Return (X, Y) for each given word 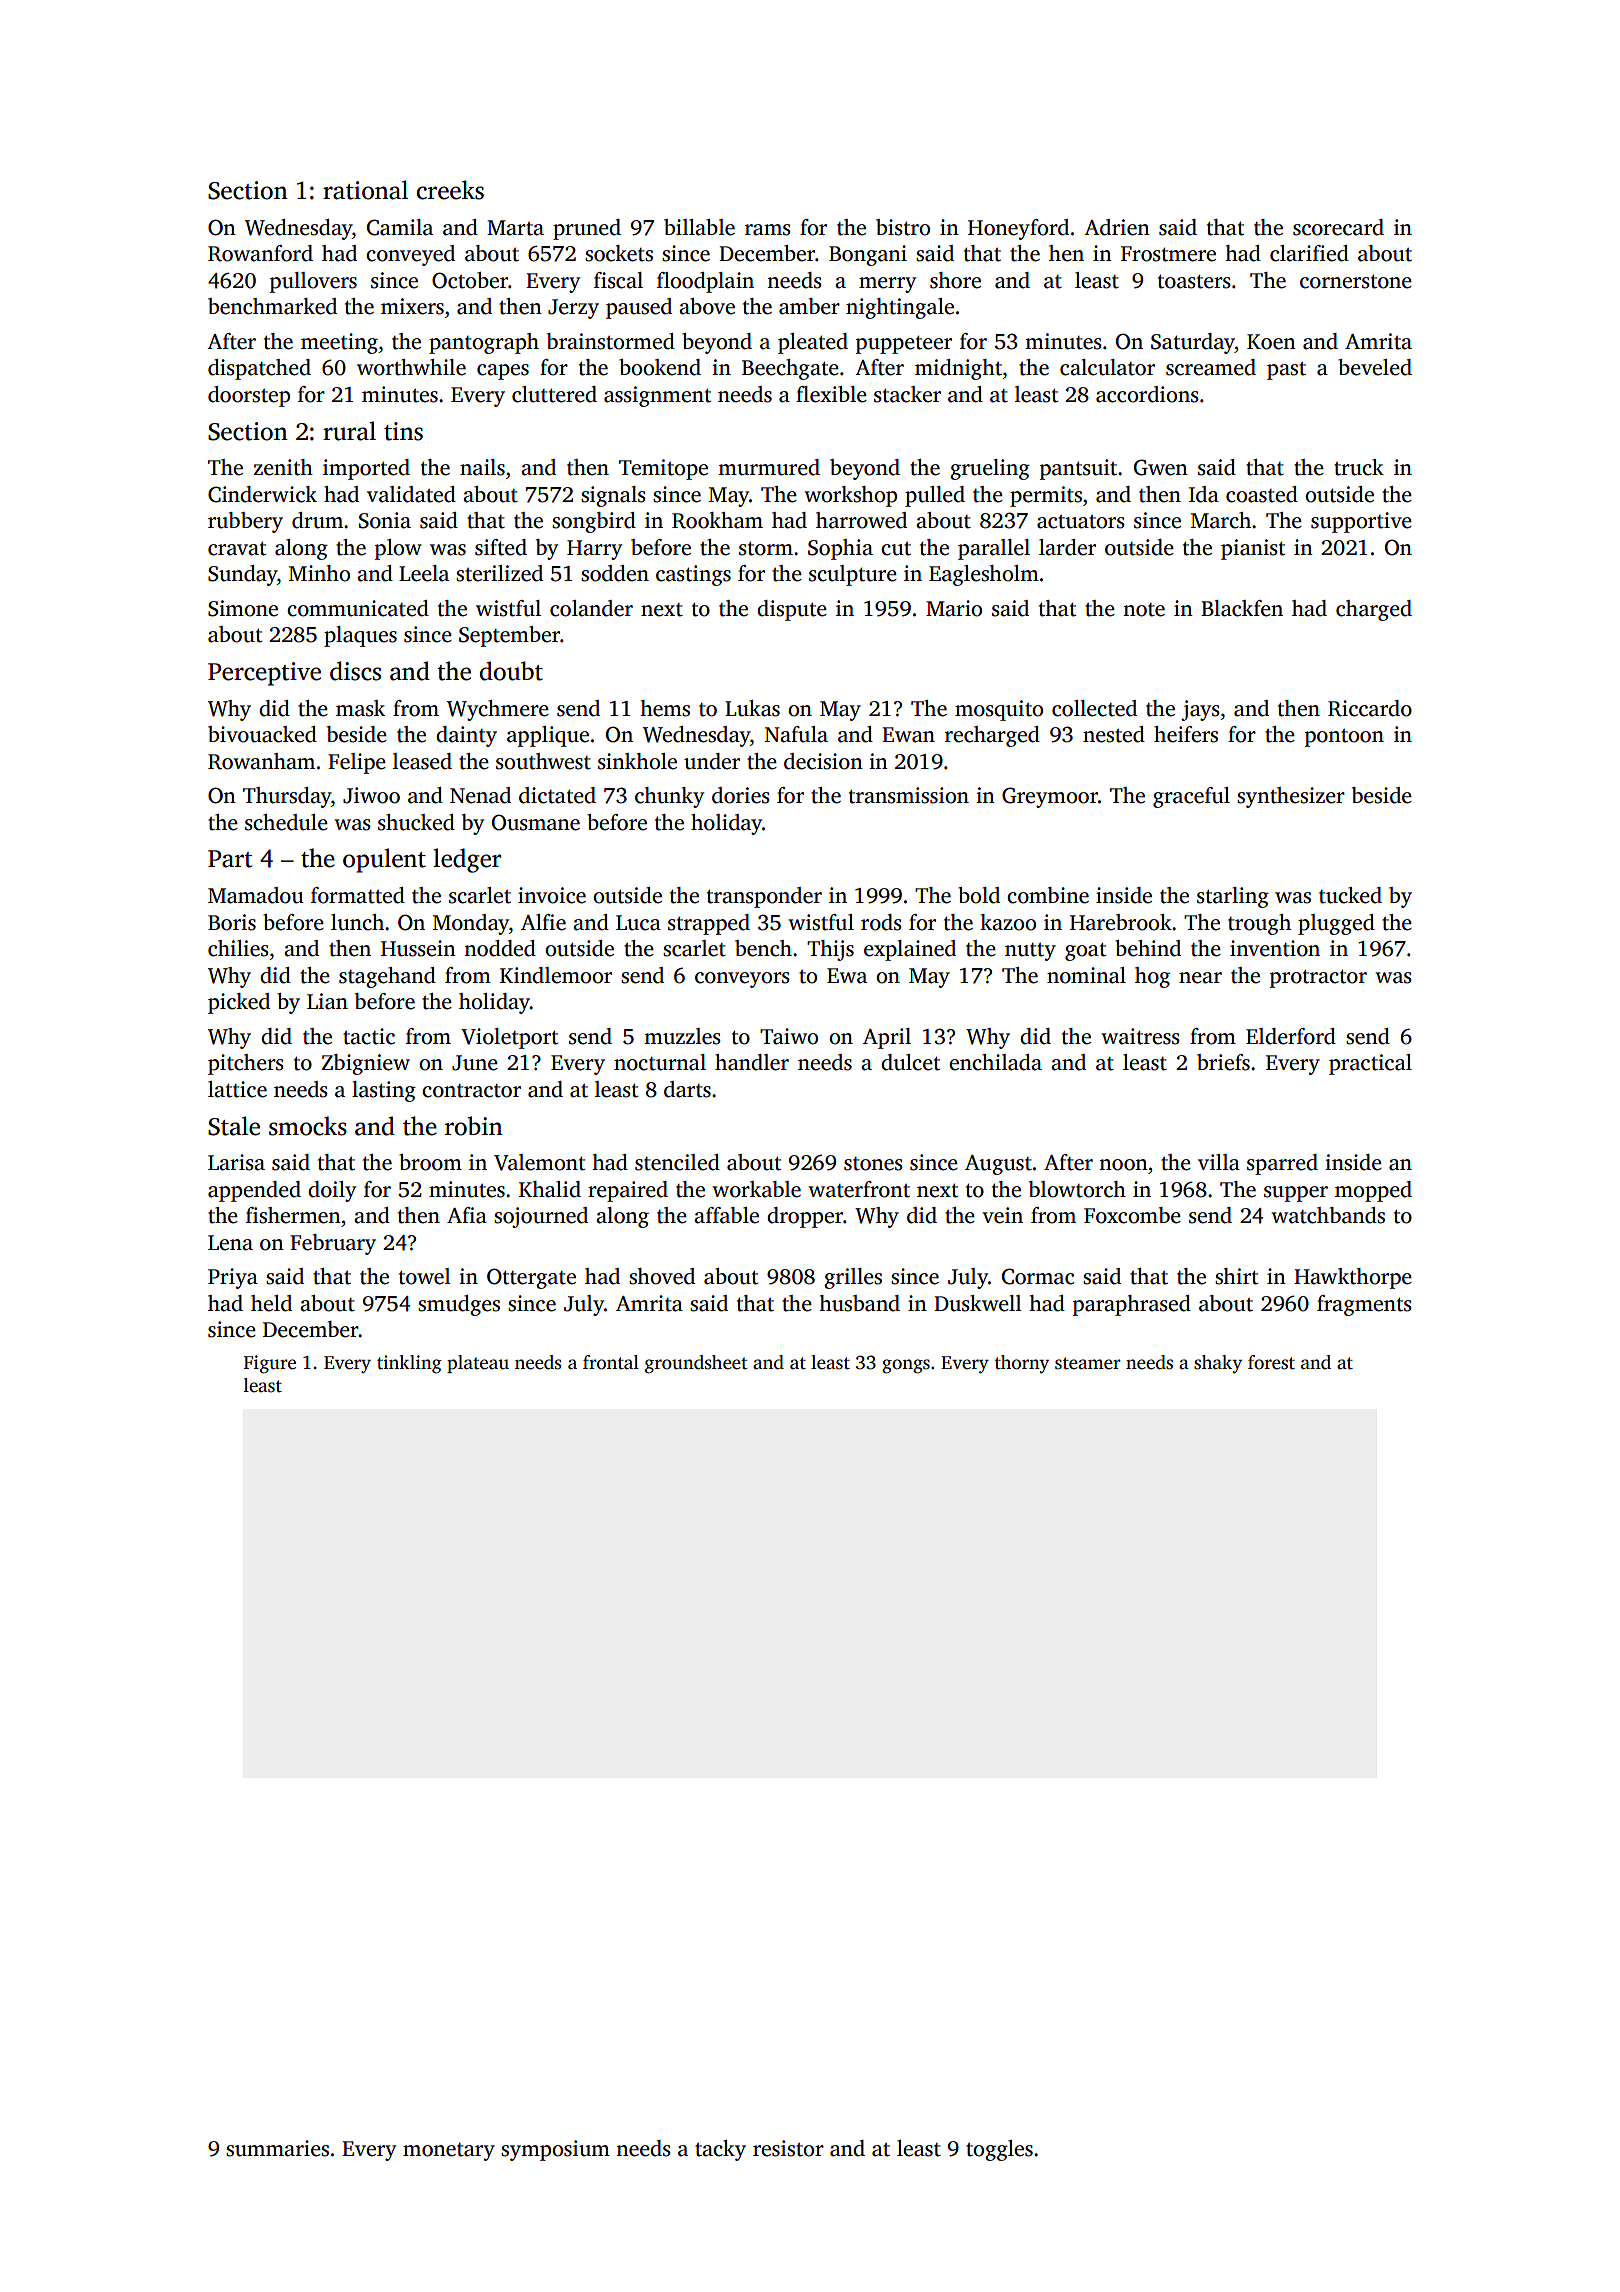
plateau (478, 1364)
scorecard (1338, 227)
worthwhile (411, 367)
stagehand (387, 977)
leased (422, 761)
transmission (909, 795)
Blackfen (1242, 608)
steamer (1088, 1363)
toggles (999, 2150)
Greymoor (1050, 797)
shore (955, 280)
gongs (906, 1366)
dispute (792, 610)
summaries (277, 2148)
